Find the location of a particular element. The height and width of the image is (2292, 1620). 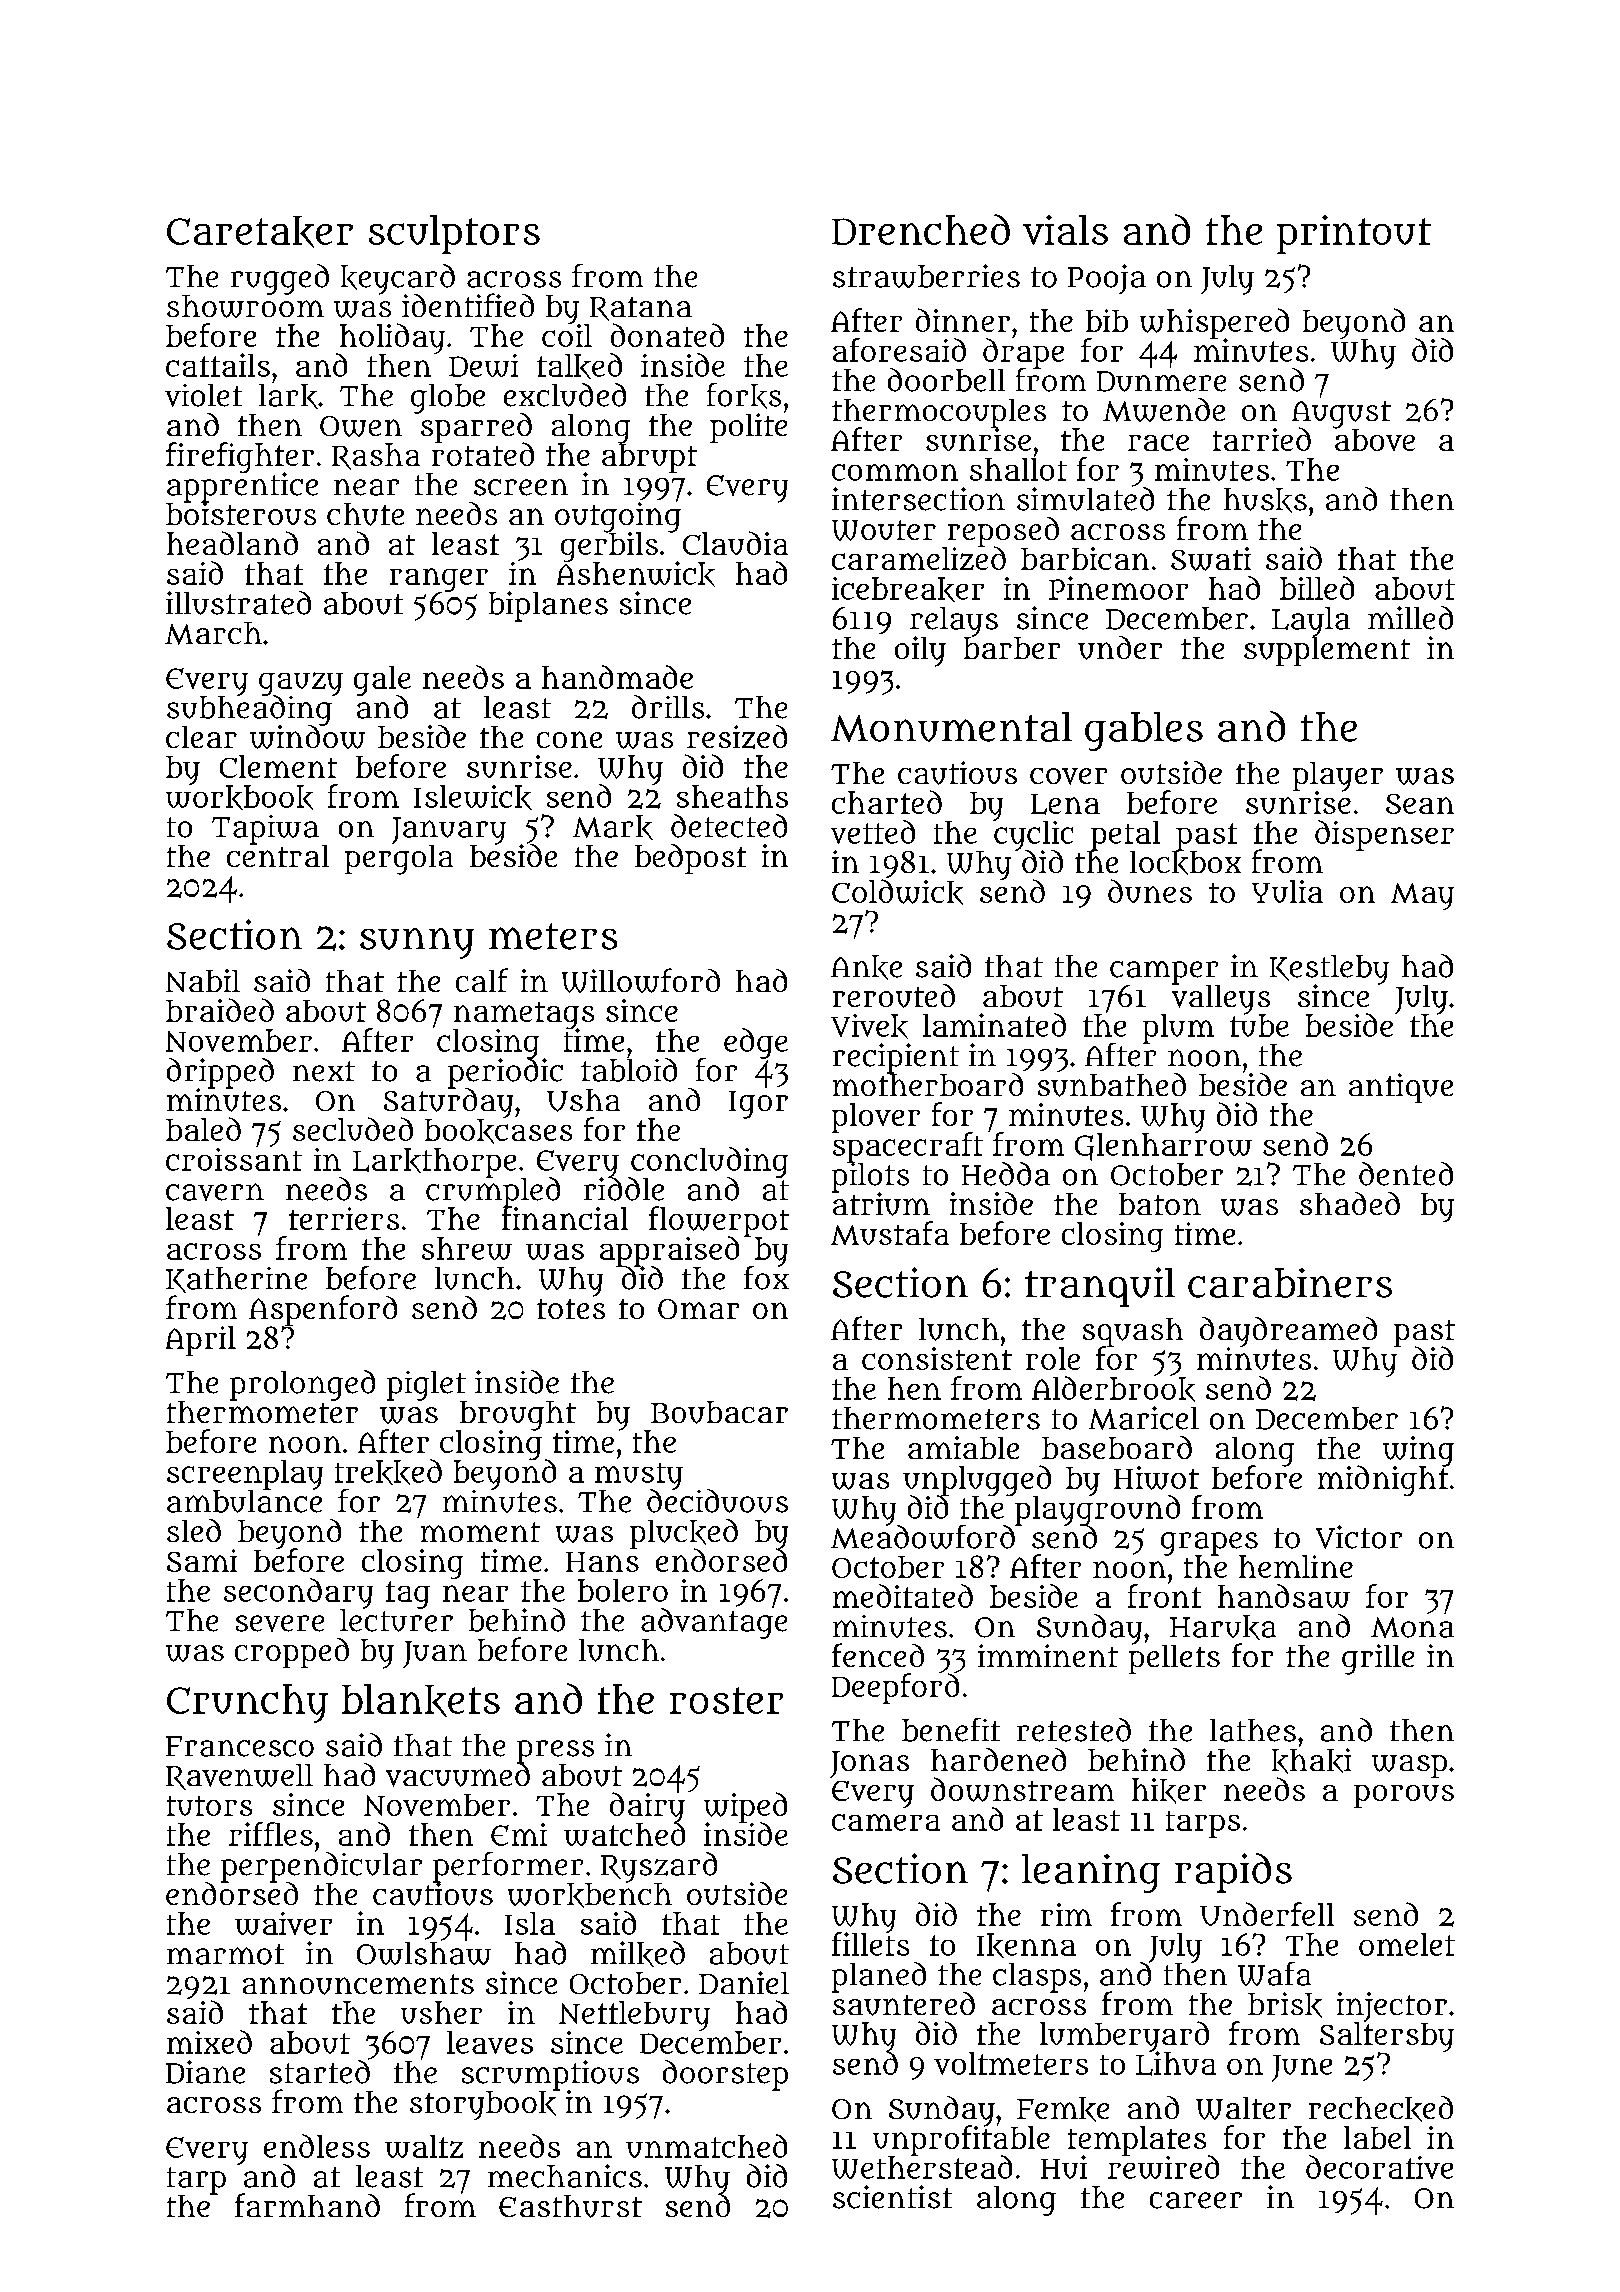

Juan is located at coordinates (435, 1654).
